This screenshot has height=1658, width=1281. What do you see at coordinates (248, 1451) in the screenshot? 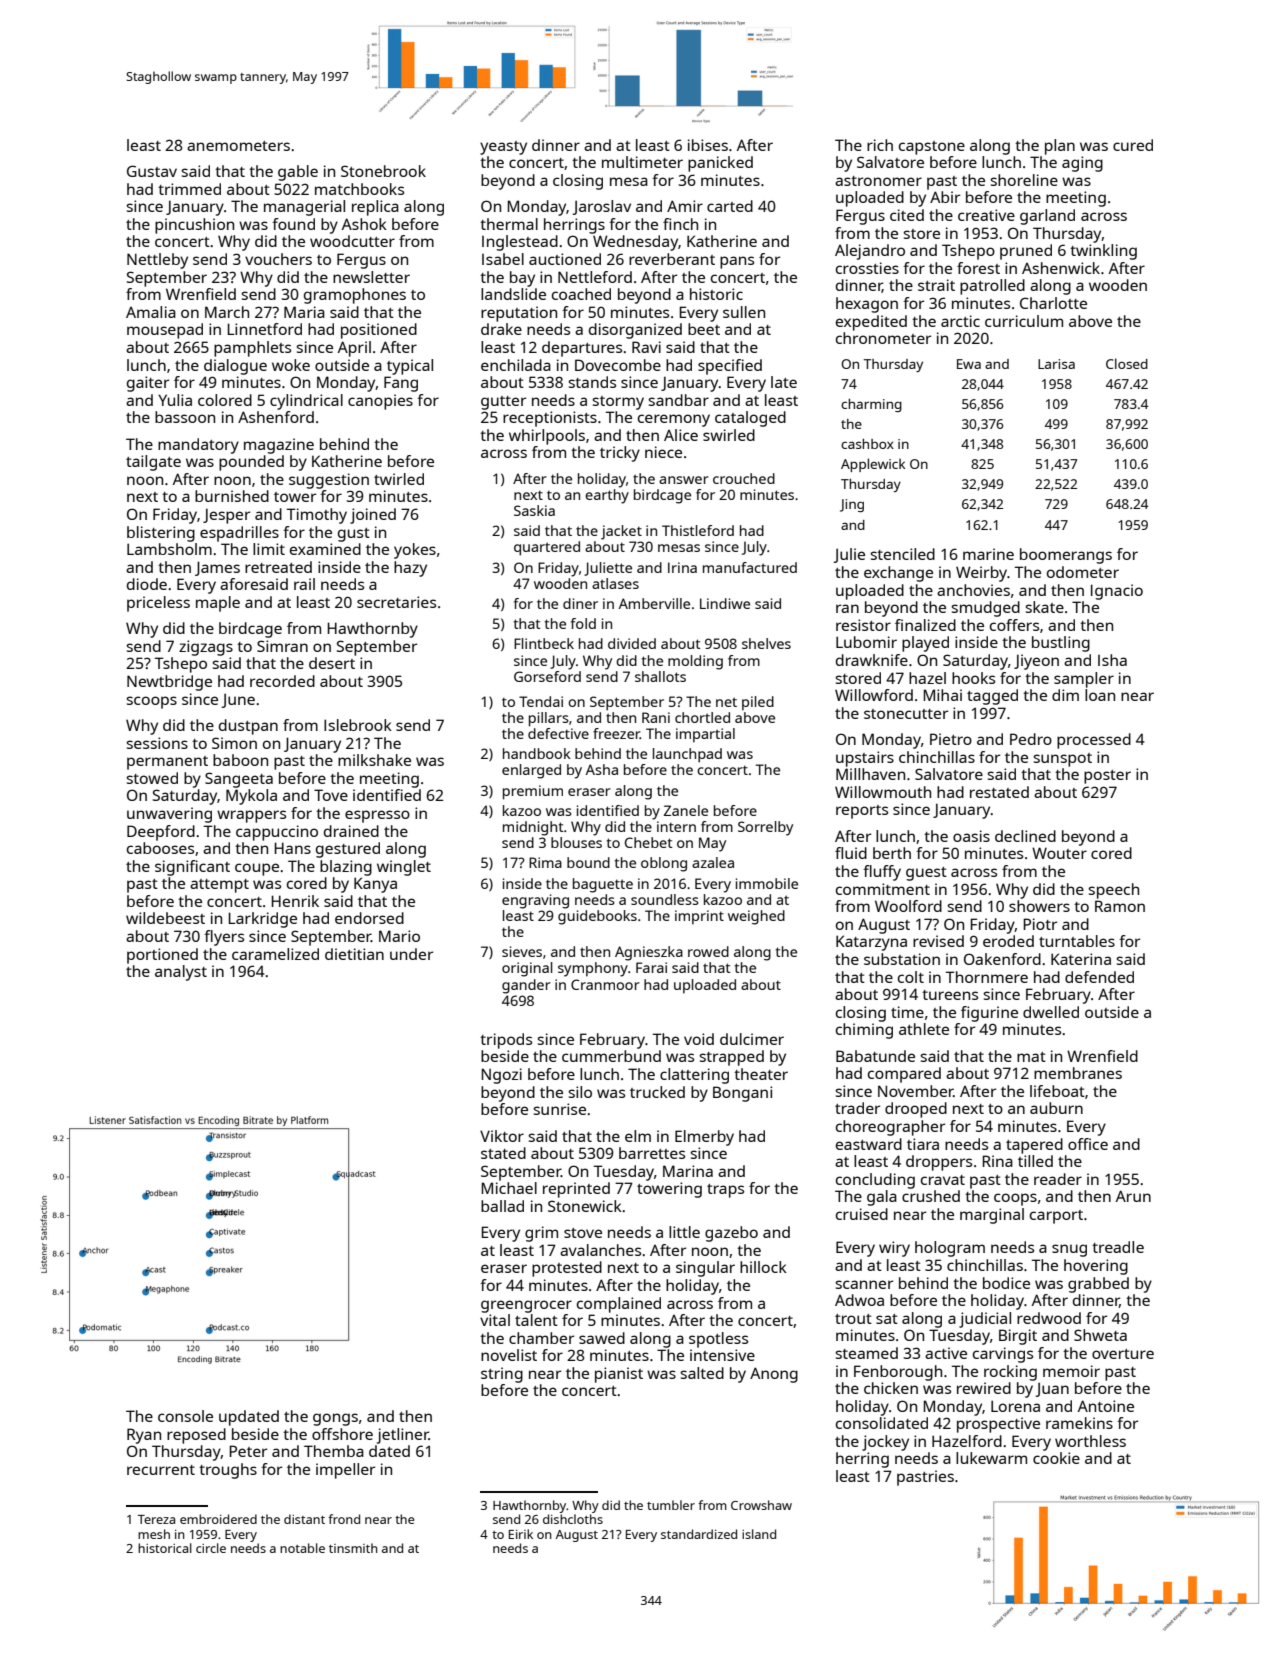
I see `Peter` at bounding box center [248, 1451].
